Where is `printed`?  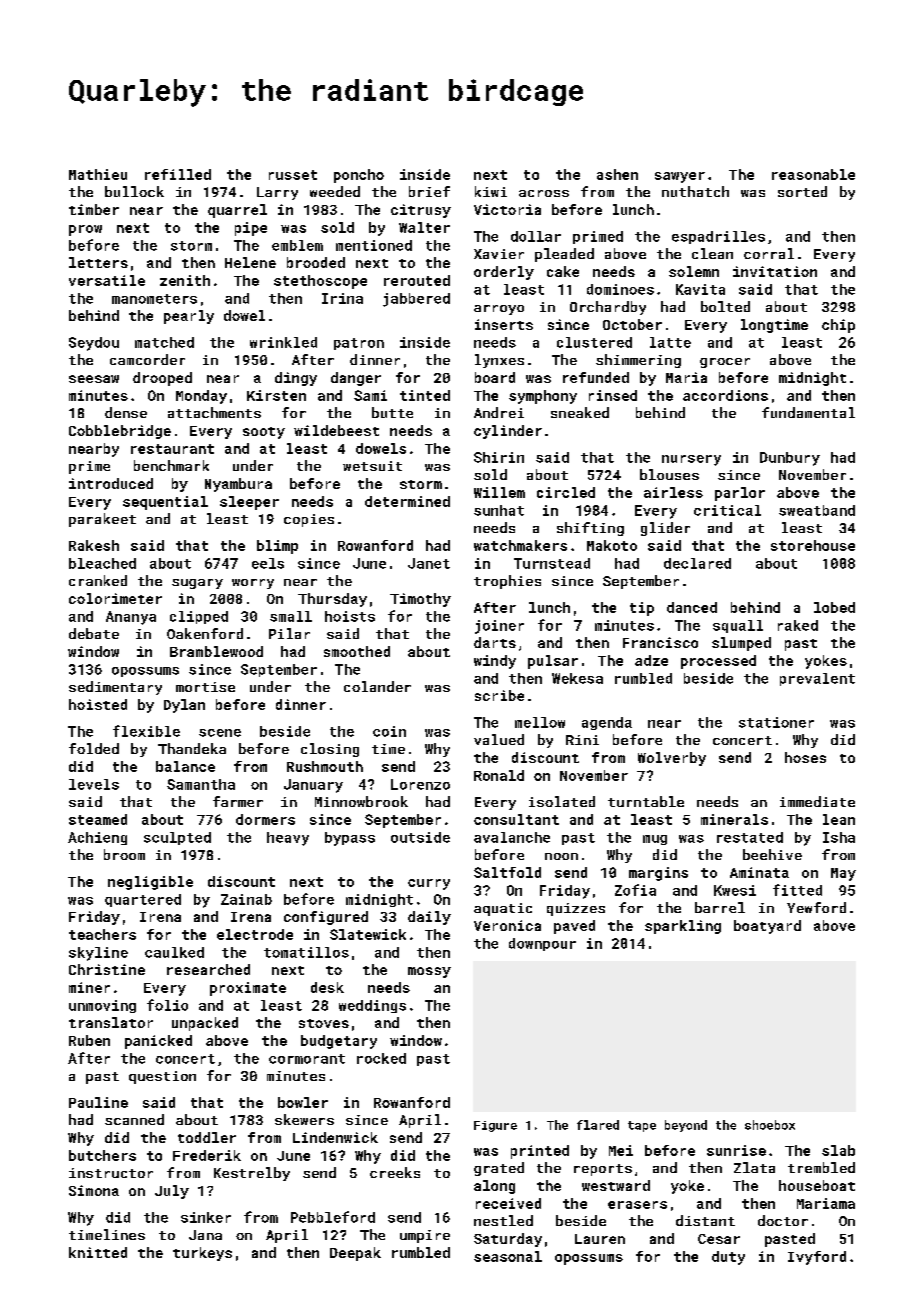 printed is located at coordinates (540, 1152).
